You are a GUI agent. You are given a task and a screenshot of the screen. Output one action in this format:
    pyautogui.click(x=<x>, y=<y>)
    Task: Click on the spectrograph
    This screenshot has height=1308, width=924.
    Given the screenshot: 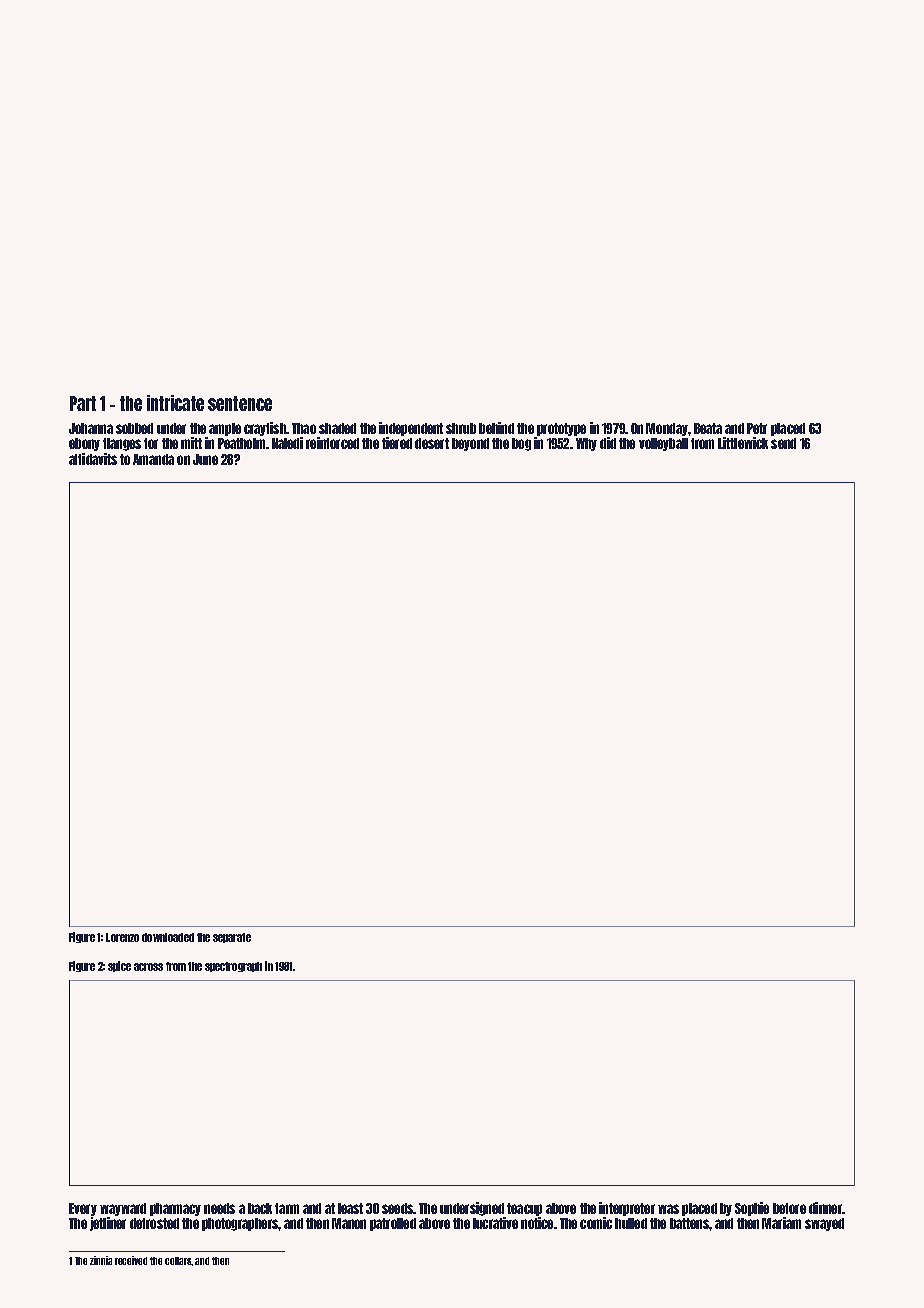 What is the action you would take?
    pyautogui.click(x=233, y=967)
